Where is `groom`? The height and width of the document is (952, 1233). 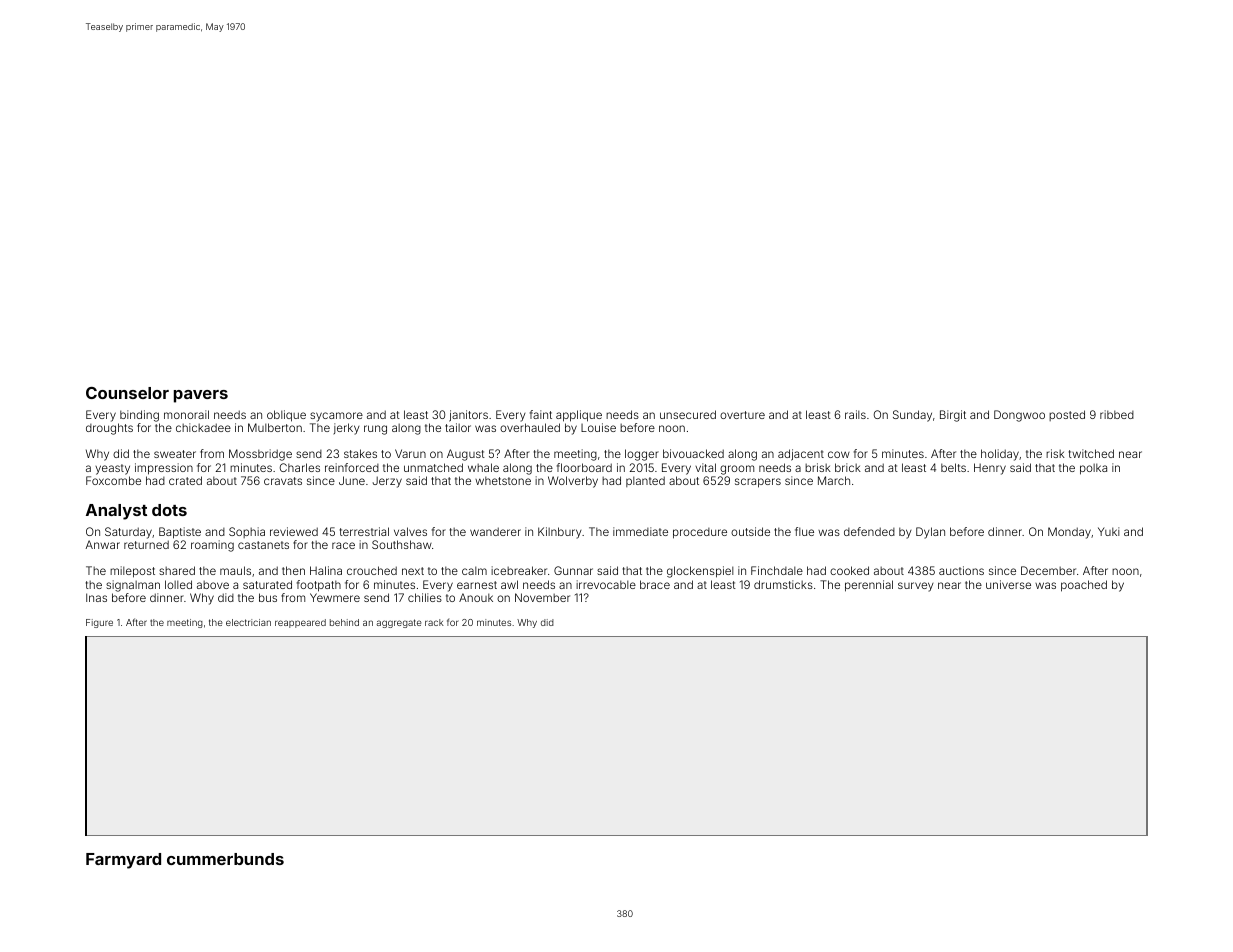 groom is located at coordinates (737, 470).
